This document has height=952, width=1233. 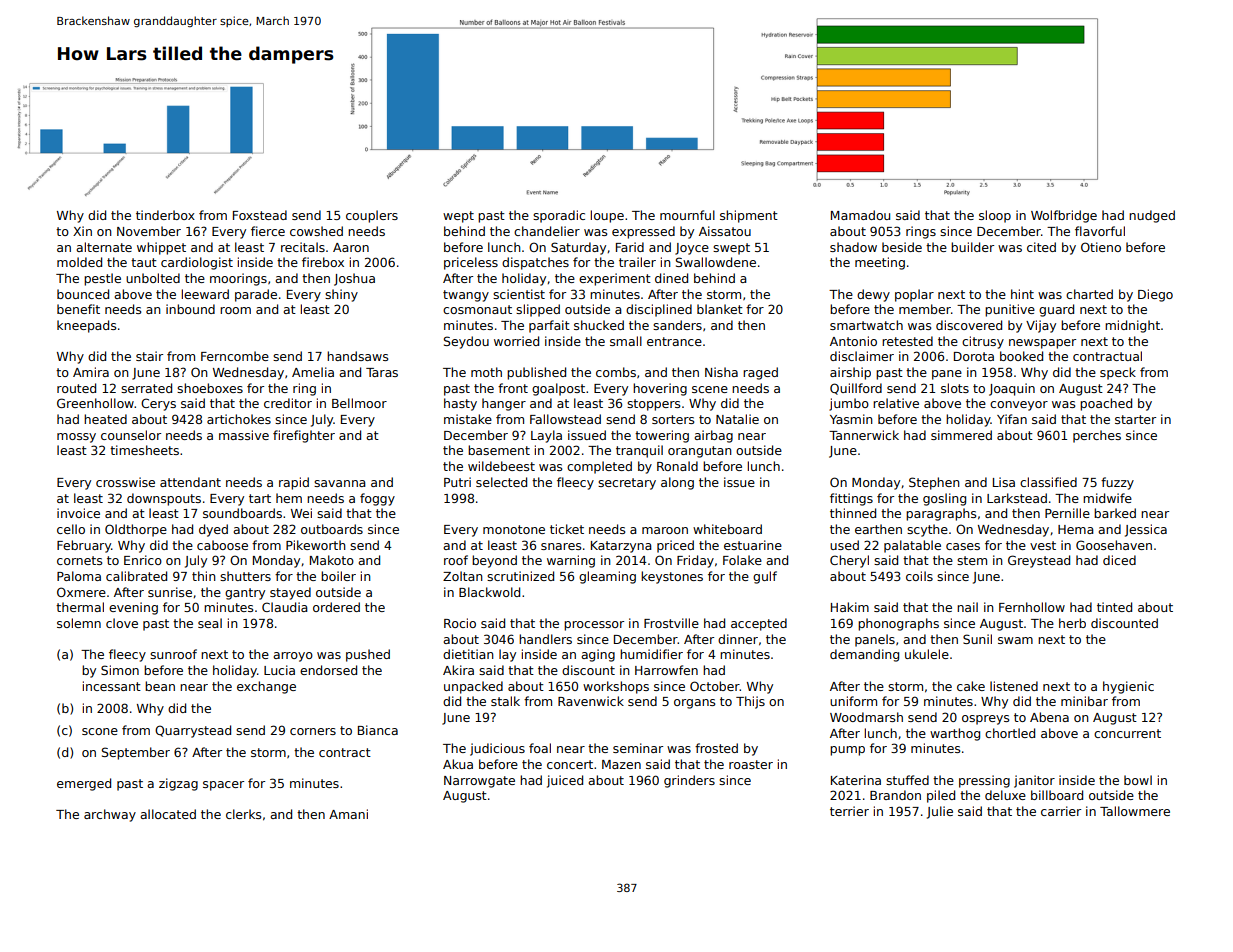 I want to click on perches, so click(x=1097, y=436).
